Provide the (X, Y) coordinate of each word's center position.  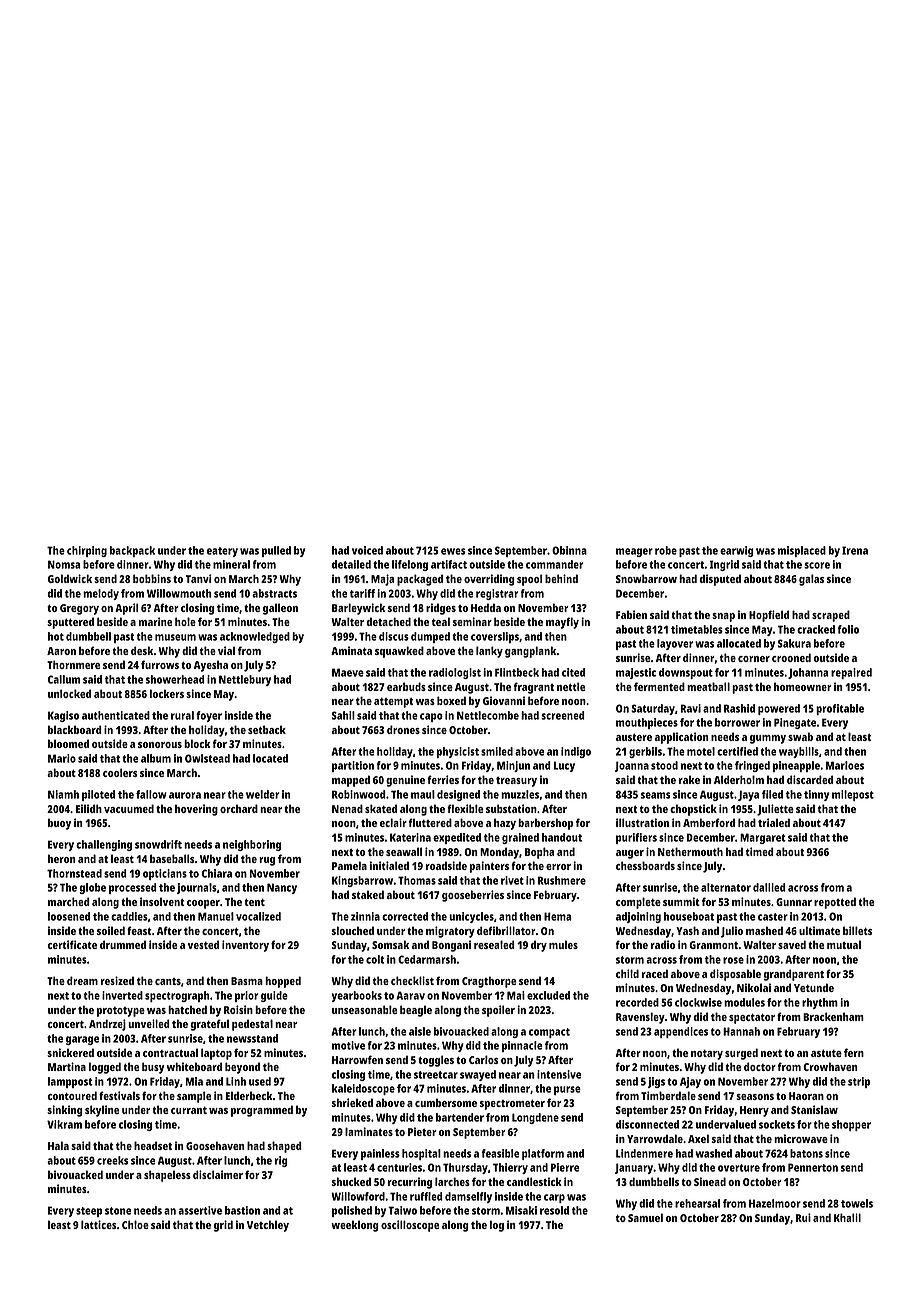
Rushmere (562, 880)
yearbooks (357, 996)
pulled (276, 551)
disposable (735, 975)
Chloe (135, 1224)
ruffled (426, 1196)
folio (848, 629)
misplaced (802, 551)
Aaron (61, 651)
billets (857, 930)
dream (82, 980)
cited (573, 672)
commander (555, 564)
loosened (69, 916)
